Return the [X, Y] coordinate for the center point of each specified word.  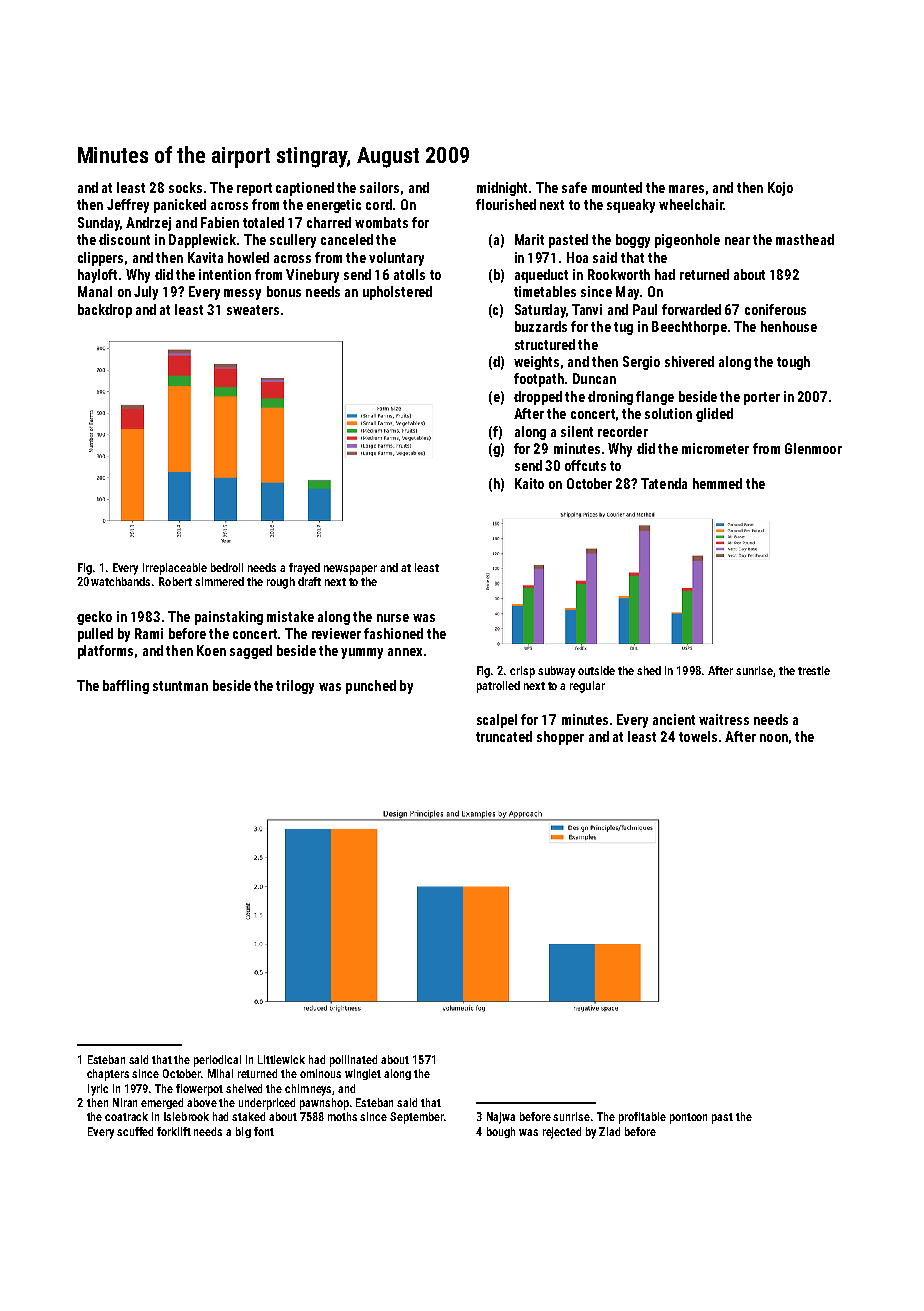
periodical [217, 1061]
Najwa [501, 1118]
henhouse [789, 326]
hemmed [717, 483]
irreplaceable [175, 569]
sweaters [253, 310]
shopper [560, 738]
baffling [126, 687]
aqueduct [541, 276]
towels [698, 736]
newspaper [350, 570]
